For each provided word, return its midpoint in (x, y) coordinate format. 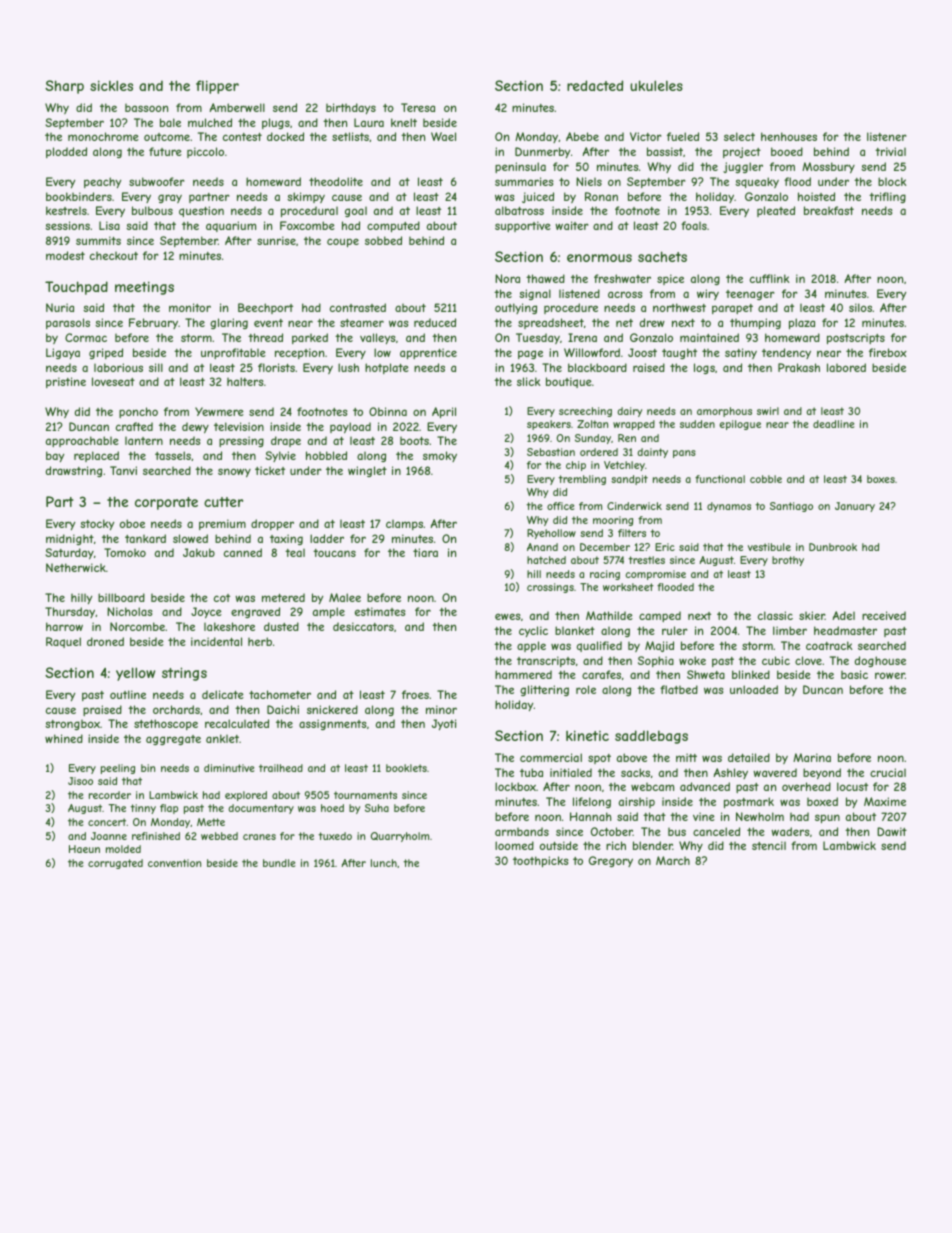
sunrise (276, 240)
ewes (507, 616)
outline (128, 694)
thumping (755, 323)
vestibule (769, 547)
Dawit (892, 831)
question (201, 211)
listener (887, 136)
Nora (507, 278)
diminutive (229, 768)
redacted (595, 85)
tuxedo (335, 836)
